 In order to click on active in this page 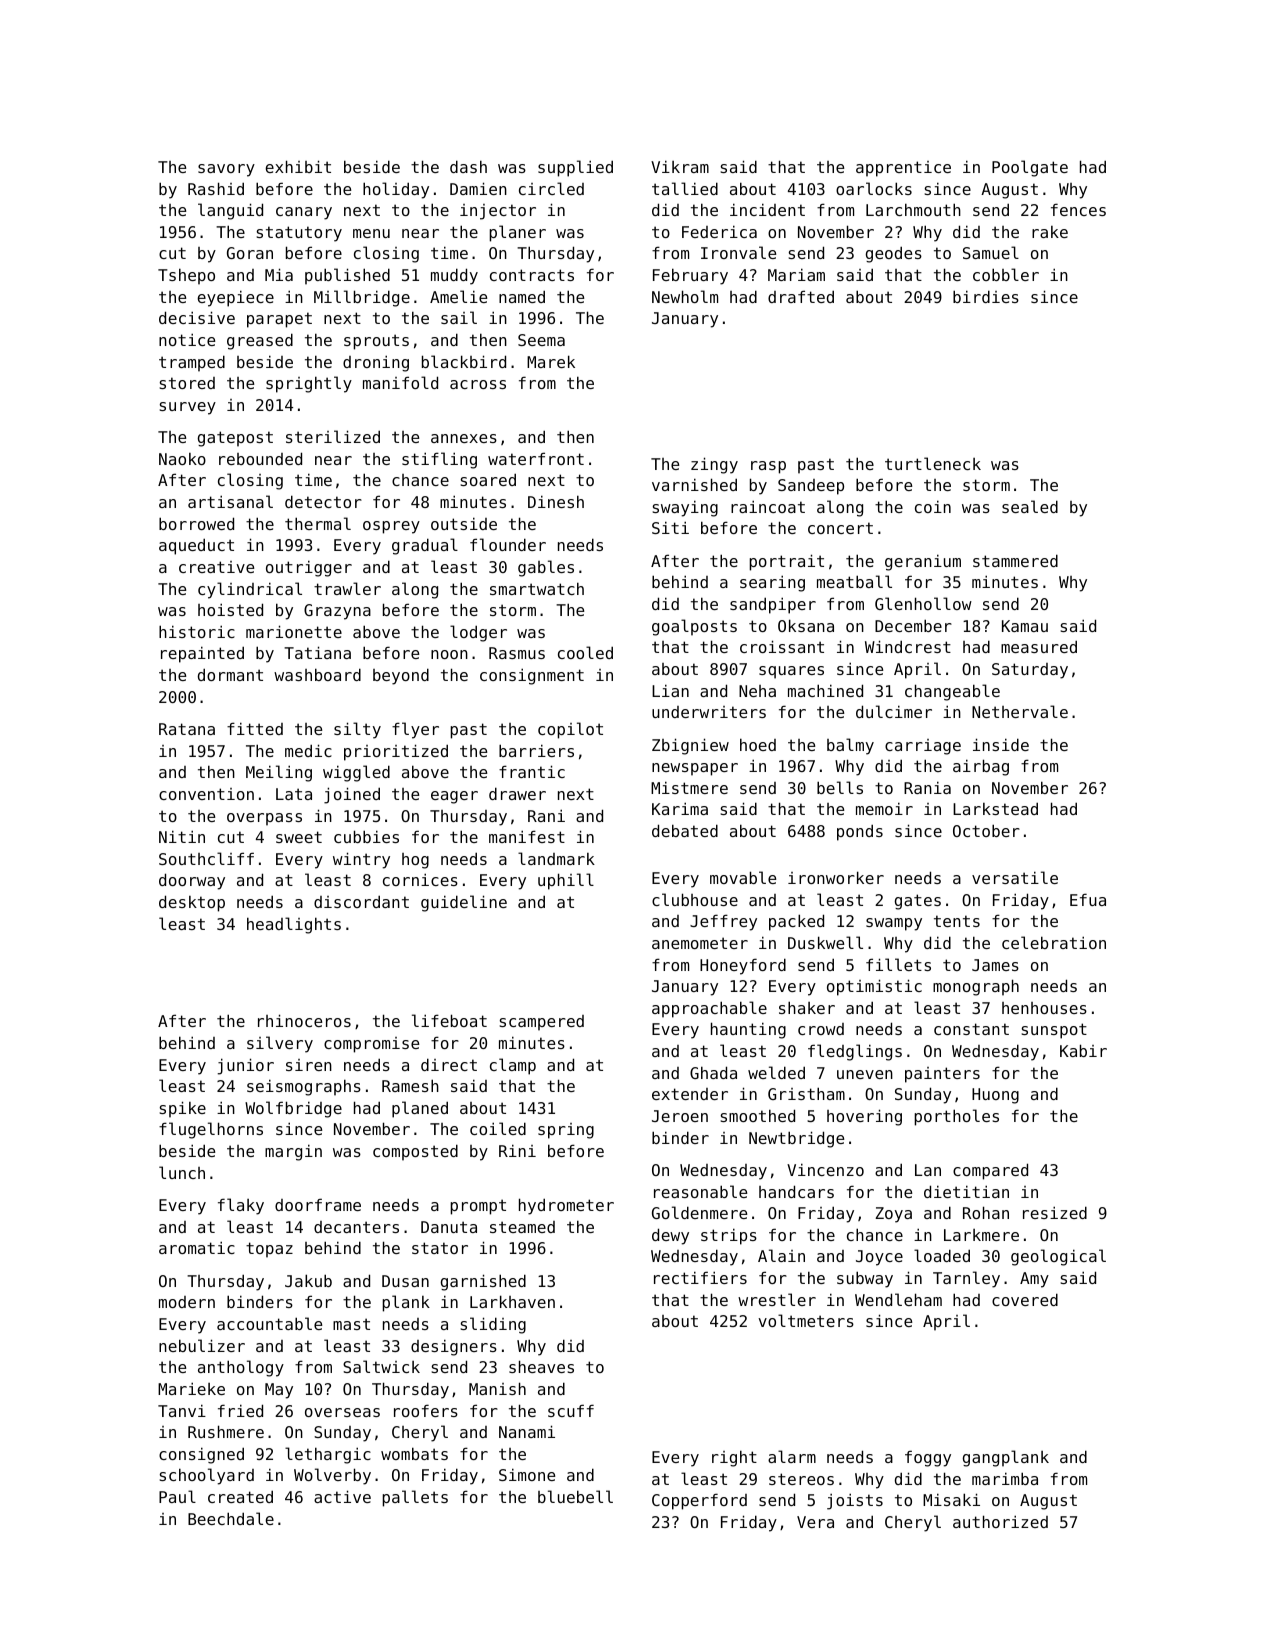, I will do `click(342, 1496)`.
